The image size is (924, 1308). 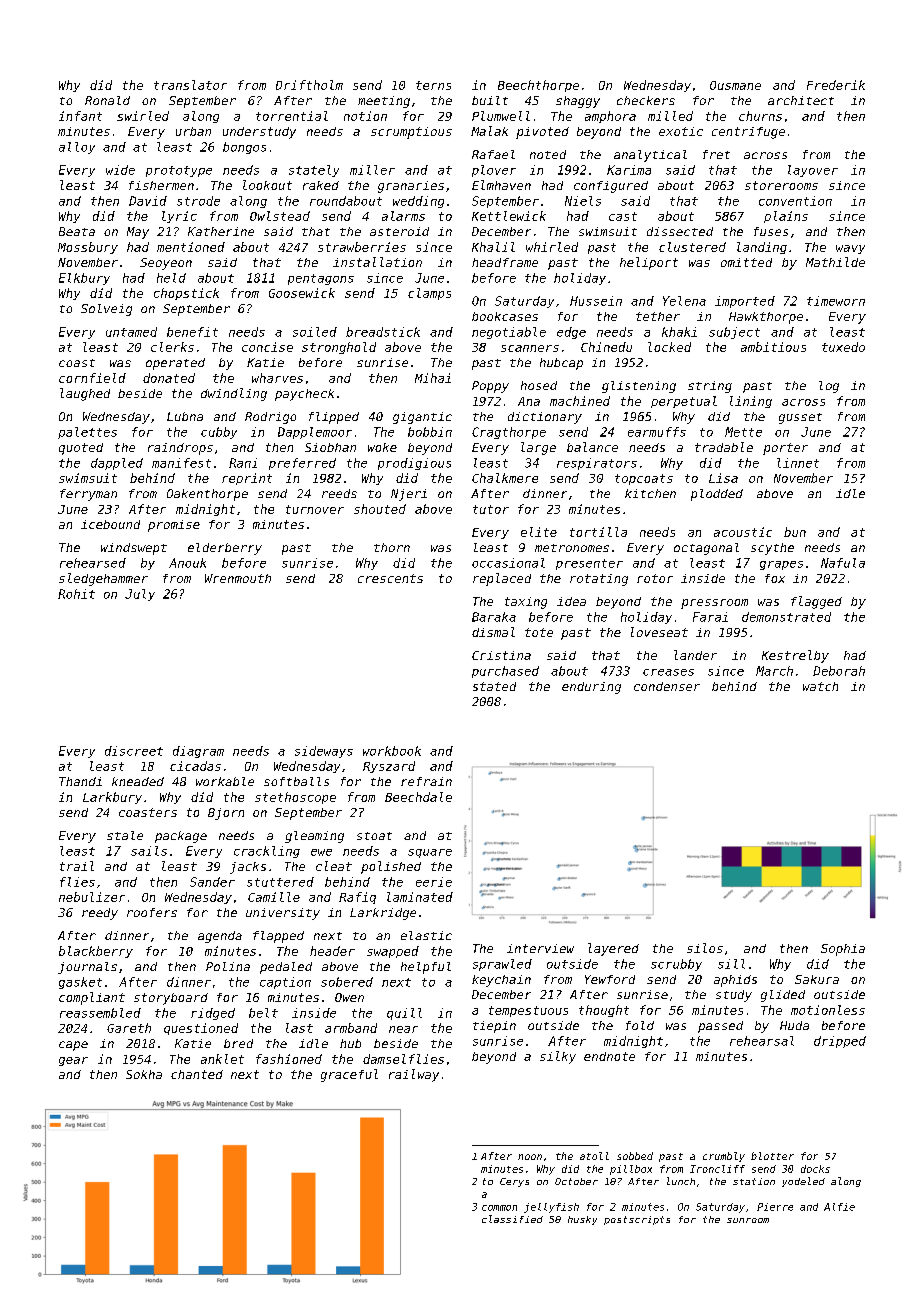 What do you see at coordinates (538, 86) in the screenshot?
I see `Beechthorpe` at bounding box center [538, 86].
